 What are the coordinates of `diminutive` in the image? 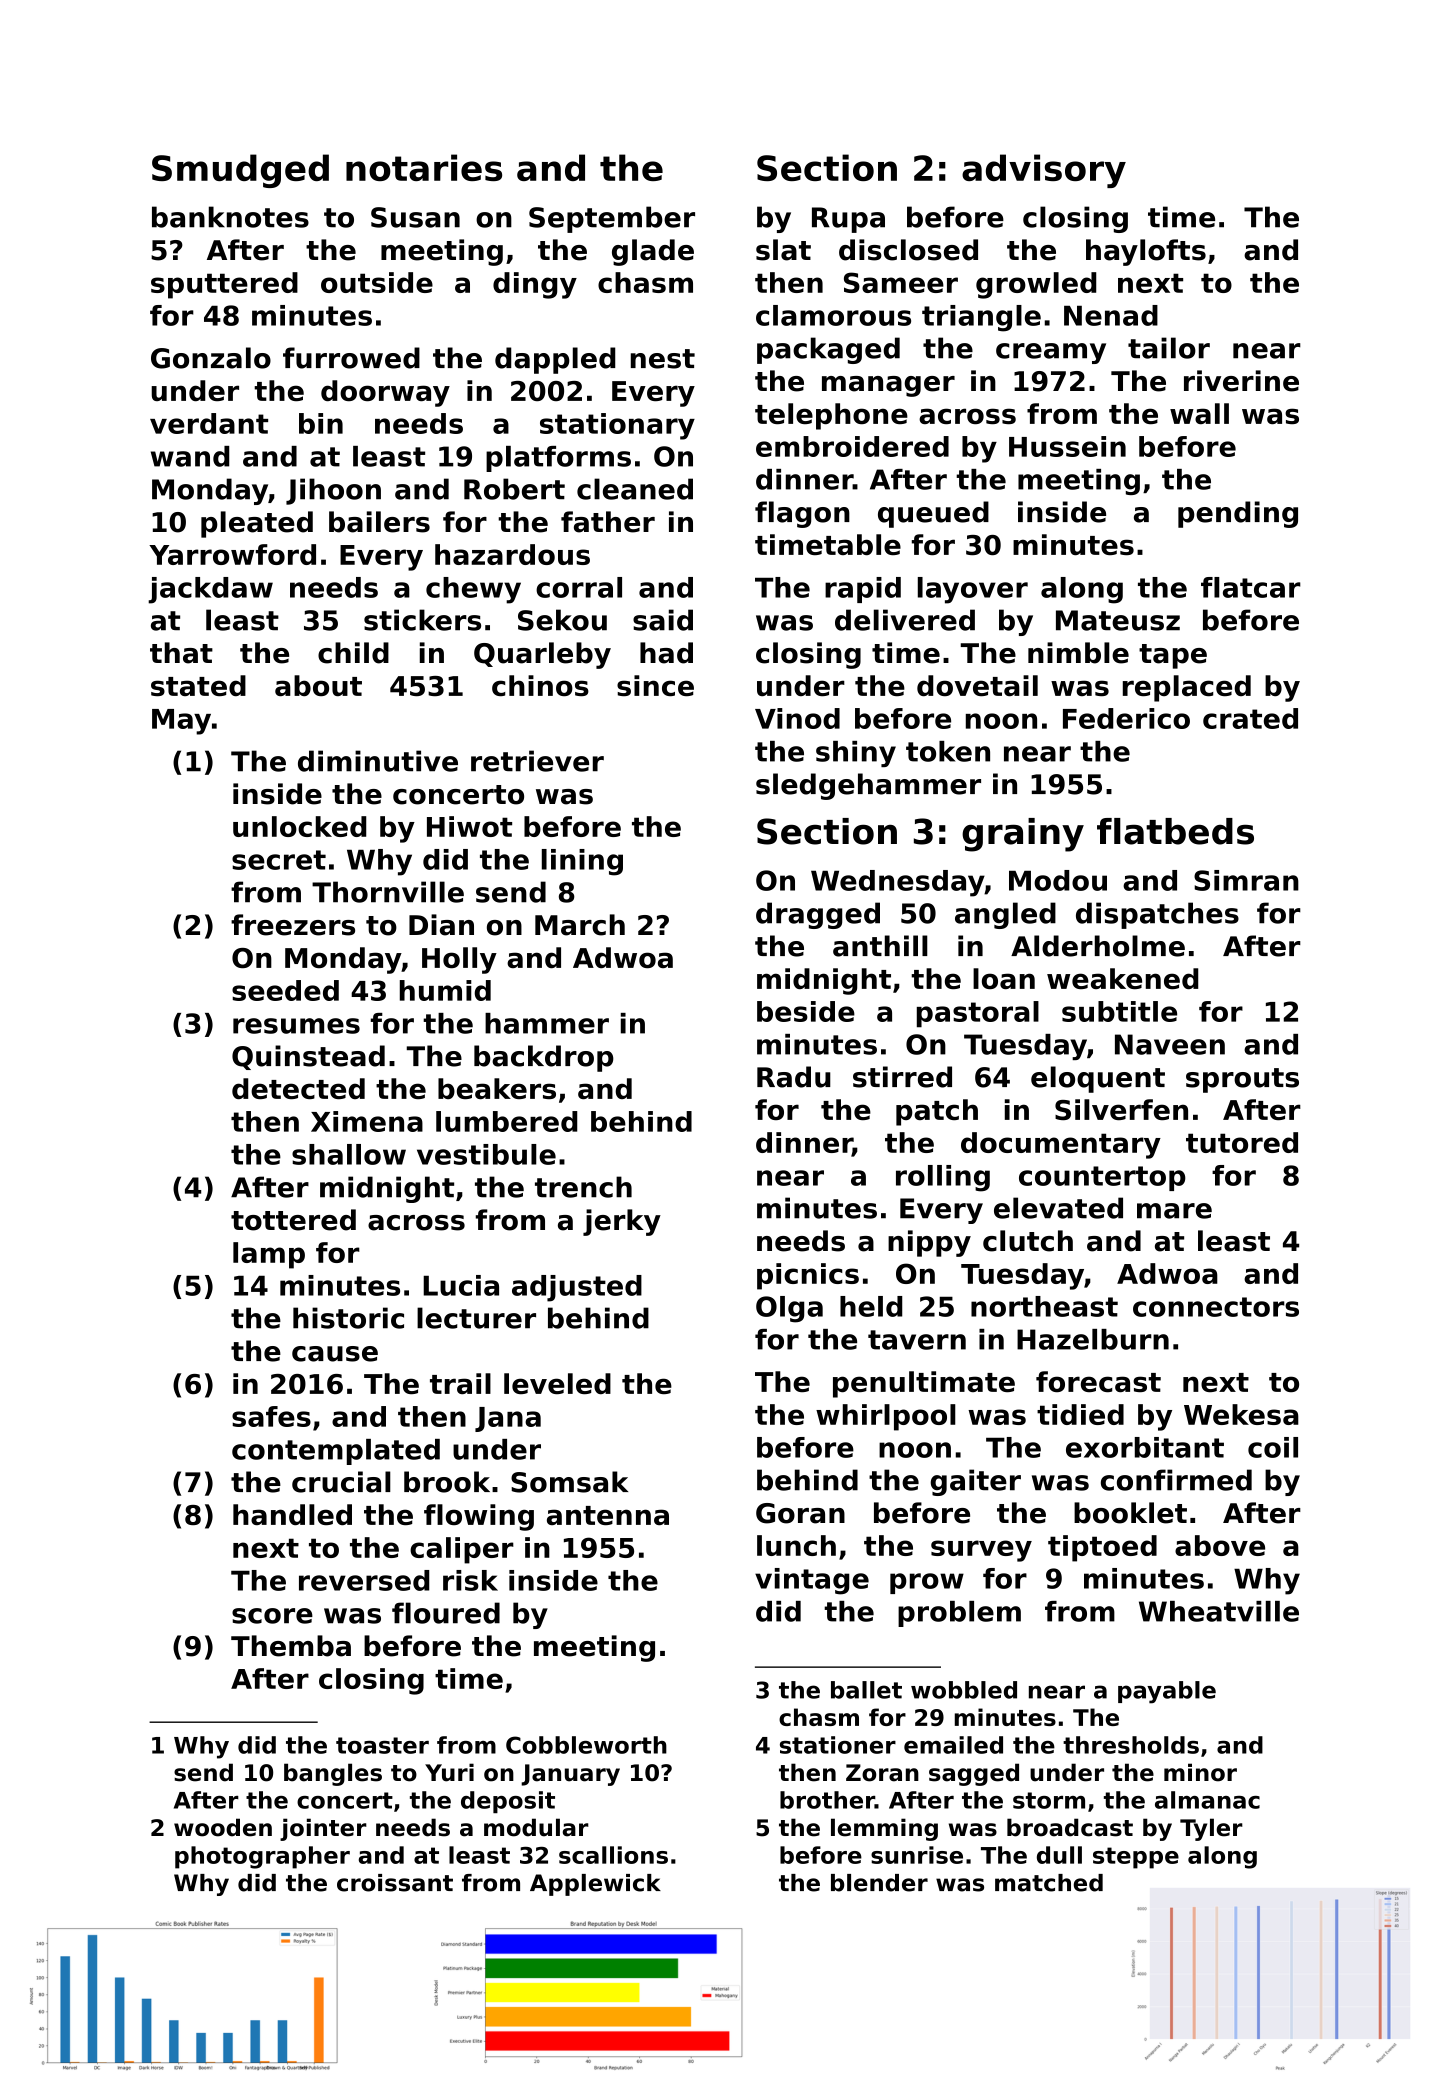 It's located at (378, 761).
